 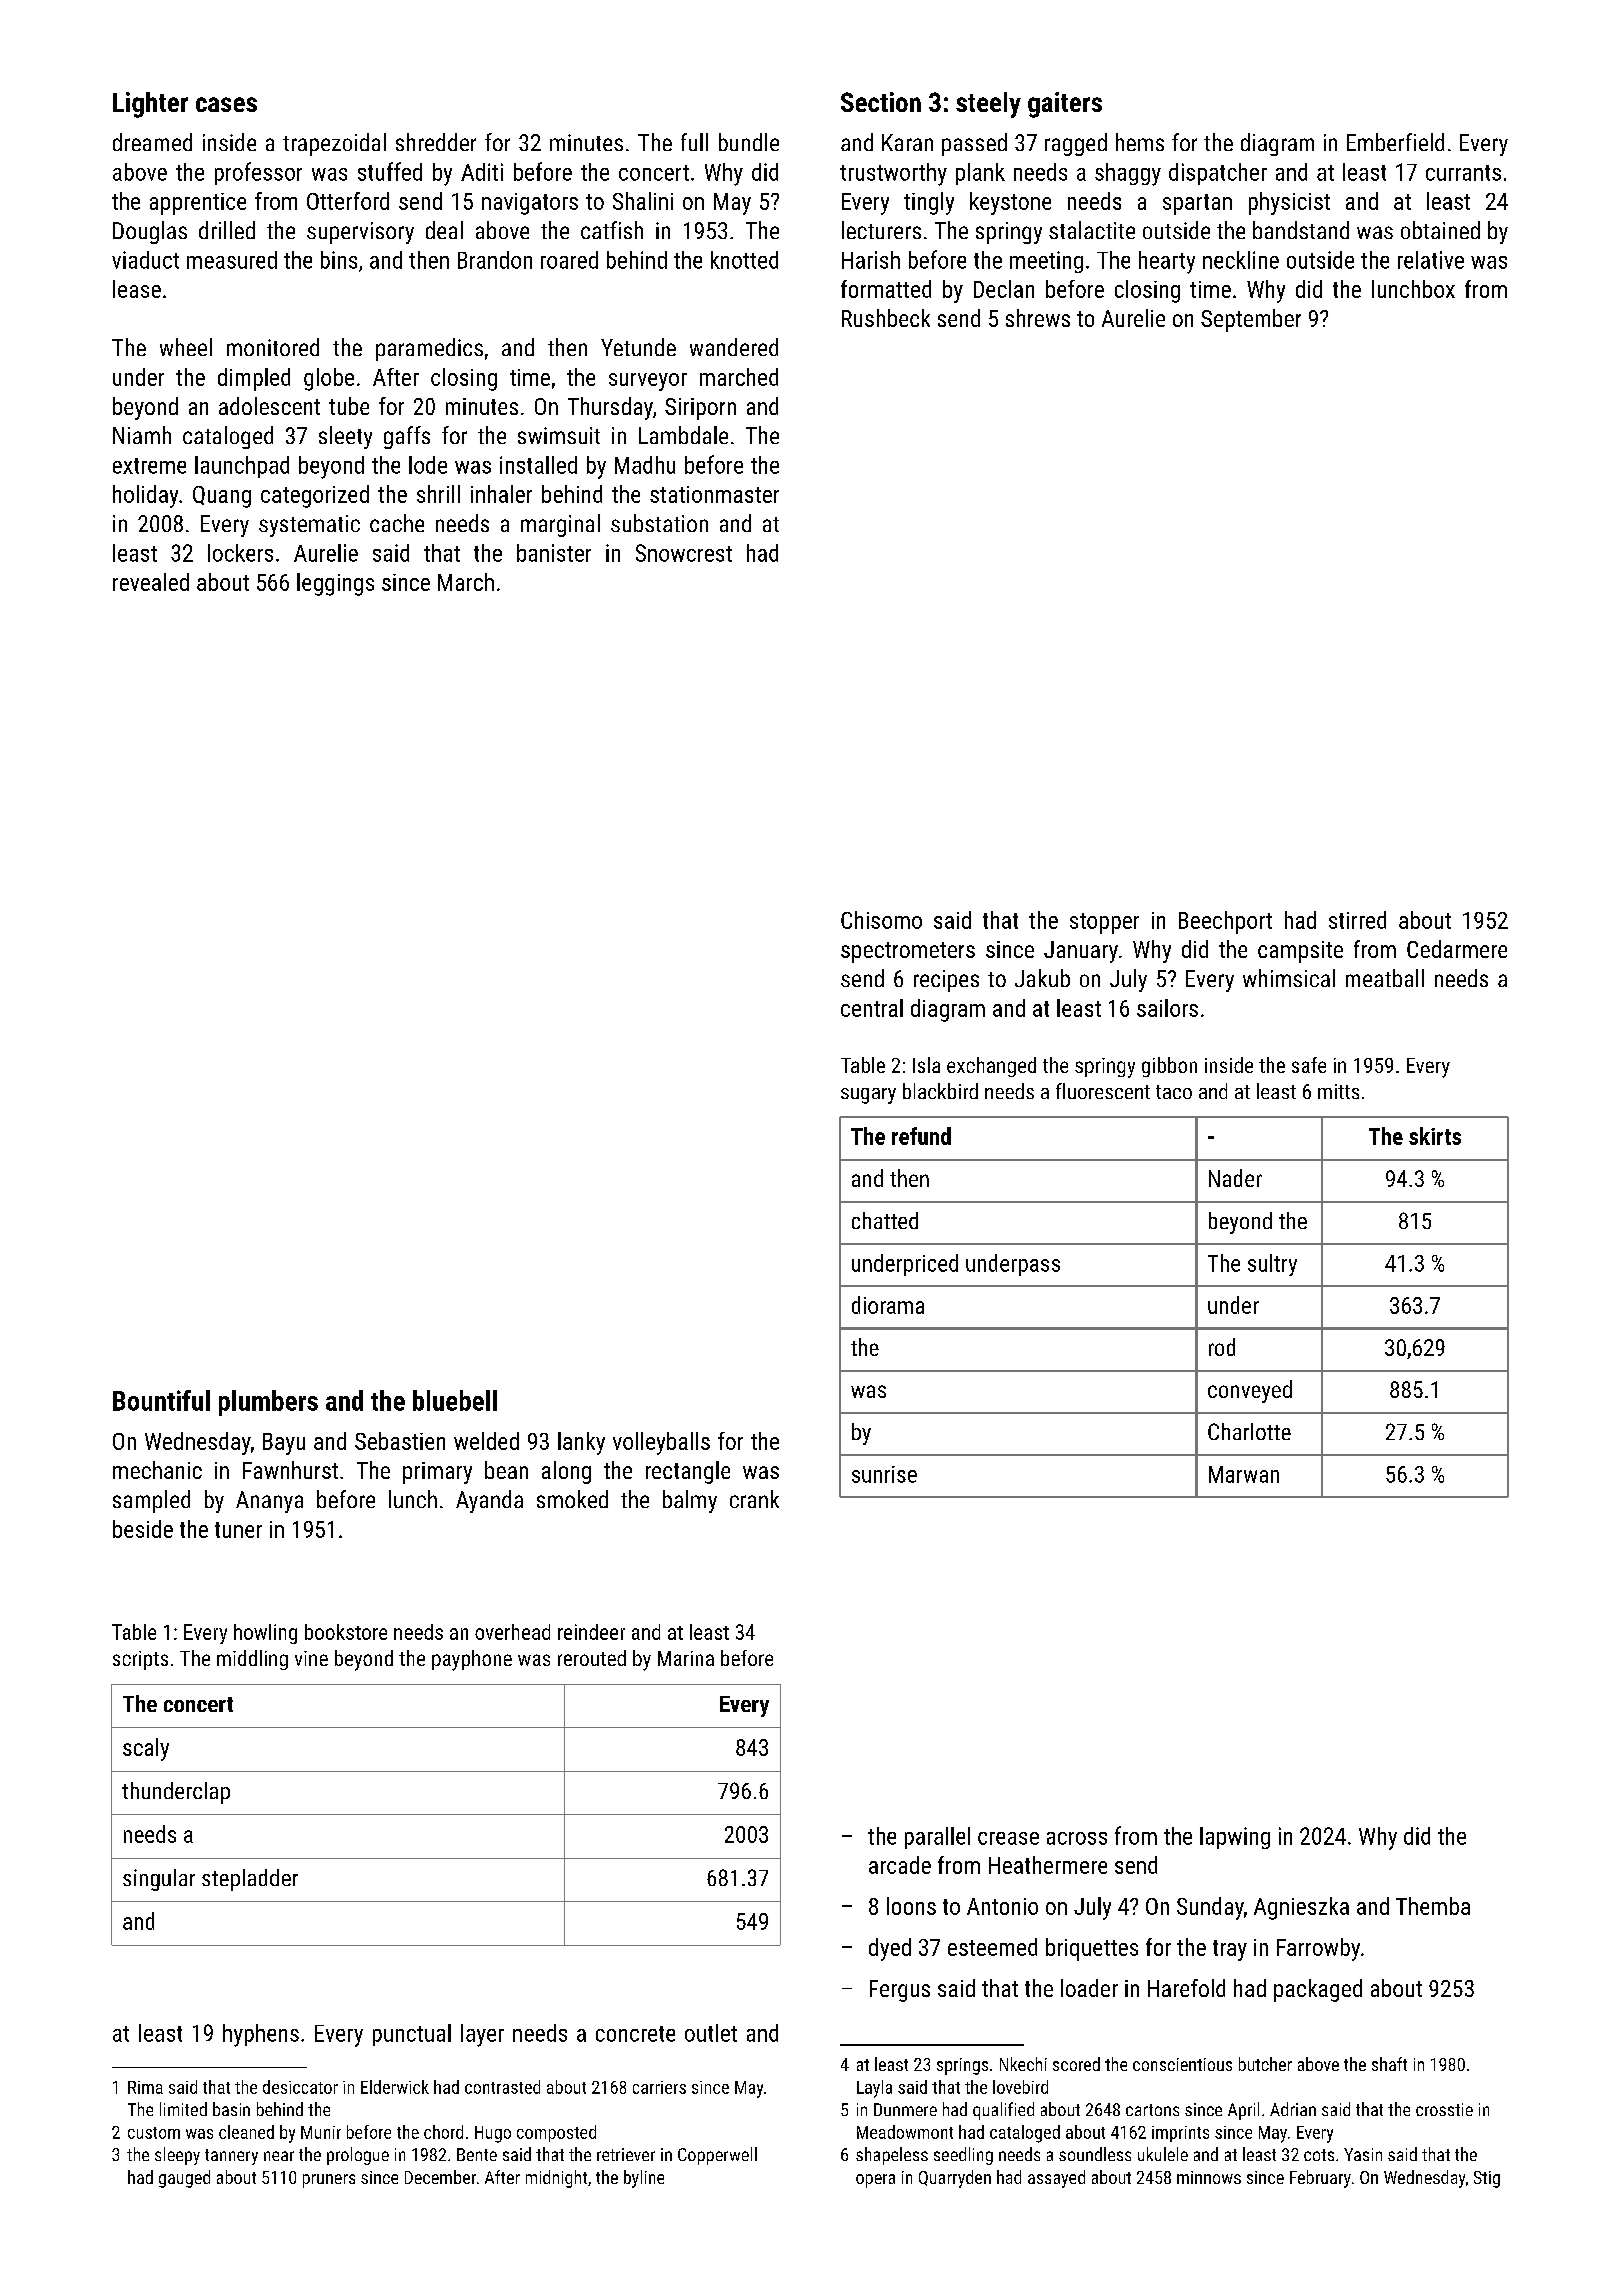 What do you see at coordinates (455, 1400) in the screenshot?
I see `bluebell` at bounding box center [455, 1400].
